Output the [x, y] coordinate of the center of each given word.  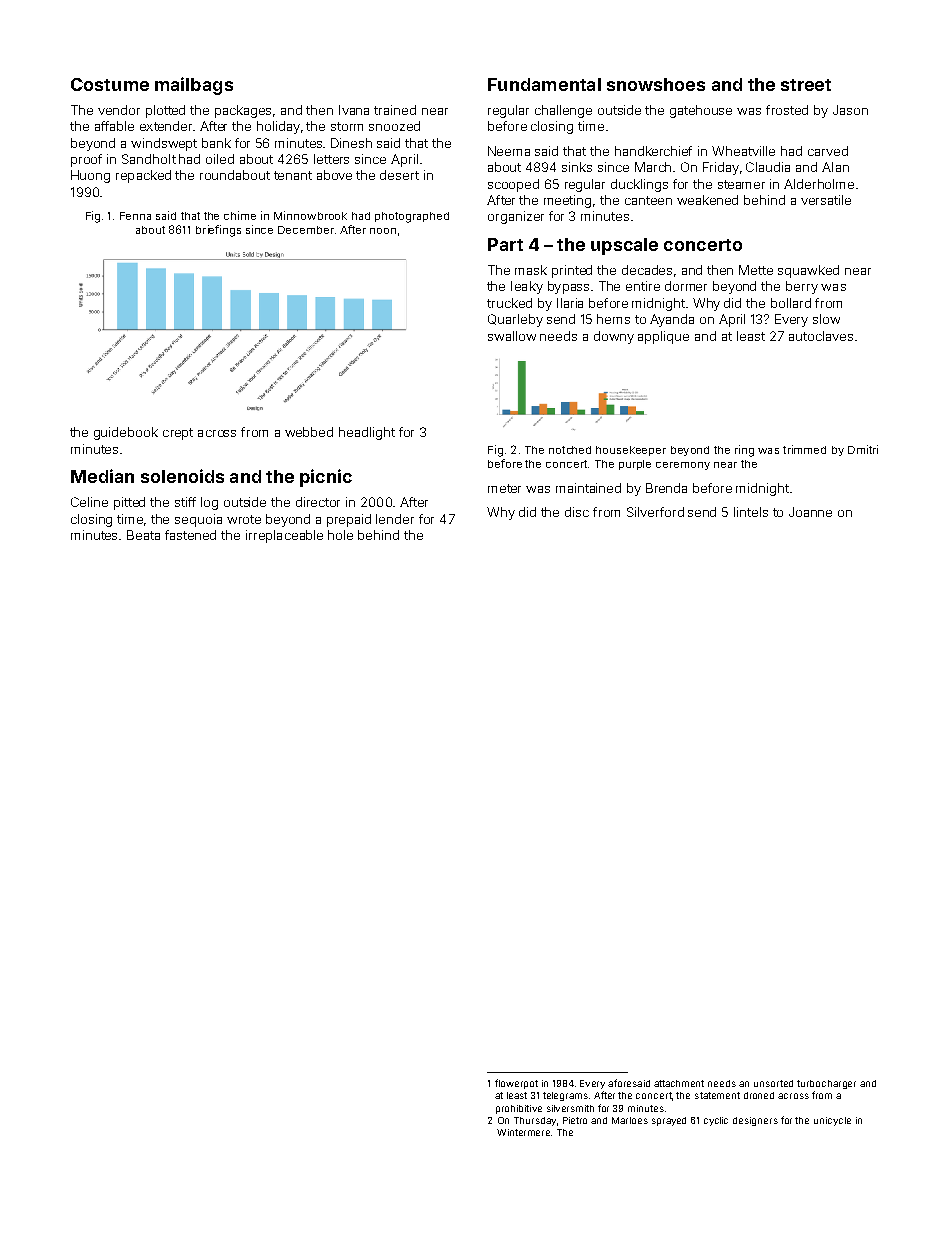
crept [178, 434]
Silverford [655, 512]
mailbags [194, 86]
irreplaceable [284, 536]
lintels [751, 512]
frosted [787, 110]
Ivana [354, 110]
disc [577, 512]
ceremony [683, 466]
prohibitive [519, 1109]
